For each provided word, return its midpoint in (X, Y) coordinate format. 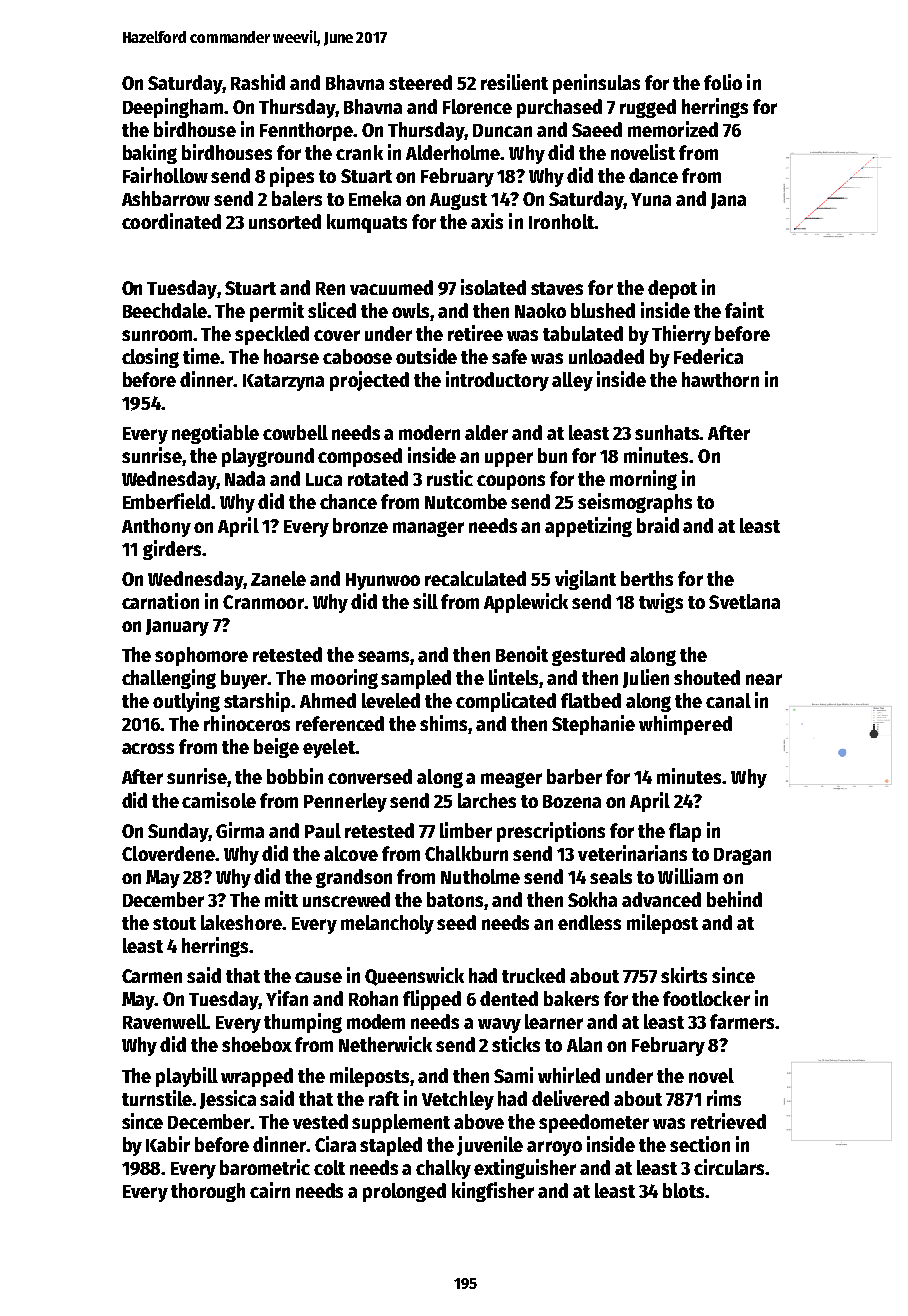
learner (554, 1021)
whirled (569, 1075)
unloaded (606, 356)
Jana (728, 201)
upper (509, 459)
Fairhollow (165, 175)
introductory (497, 381)
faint (744, 310)
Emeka (375, 198)
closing (150, 358)
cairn (270, 1190)
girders (172, 550)
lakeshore (241, 922)
